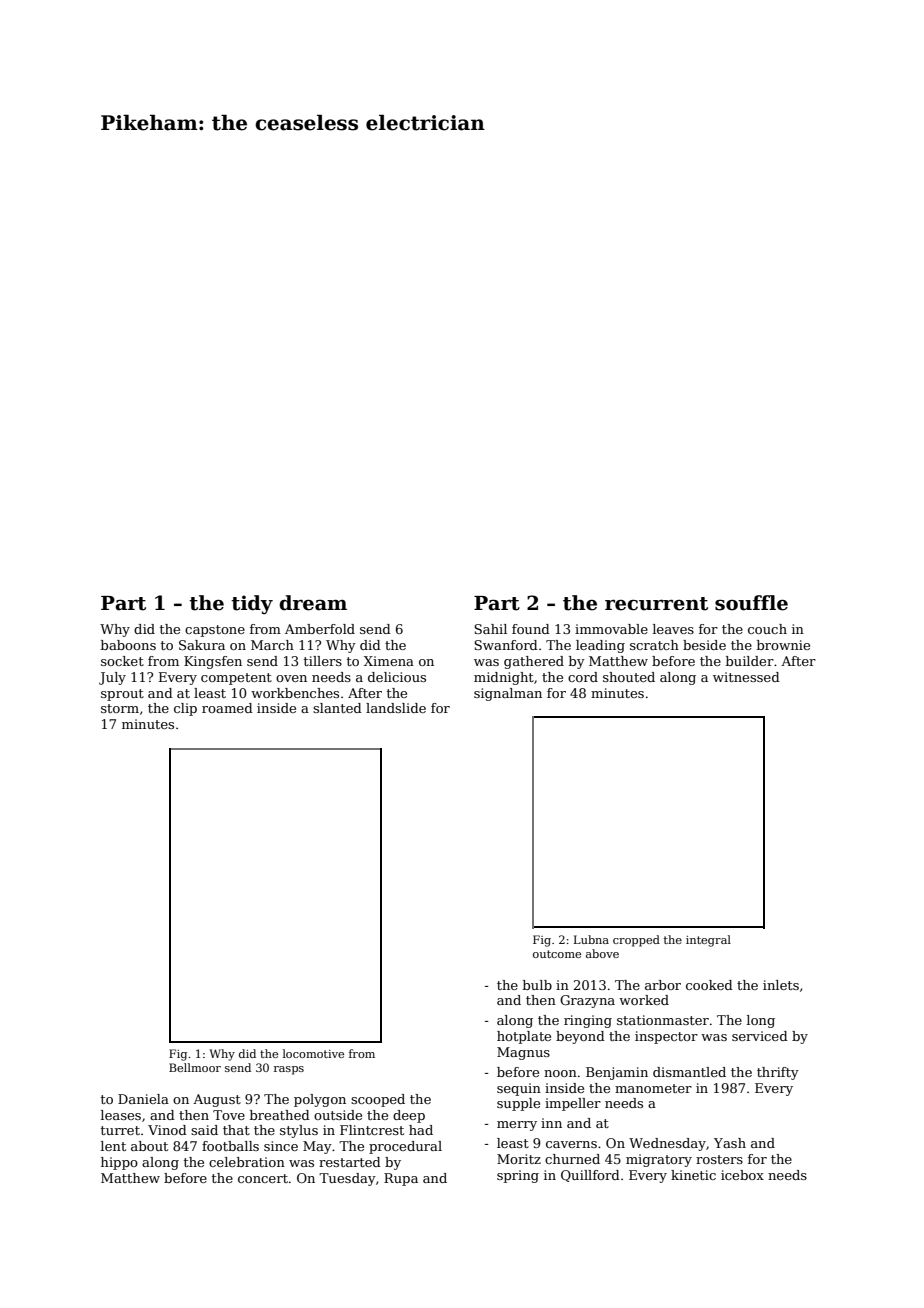 The image size is (924, 1308). What do you see at coordinates (215, 631) in the document?
I see `capstone` at bounding box center [215, 631].
